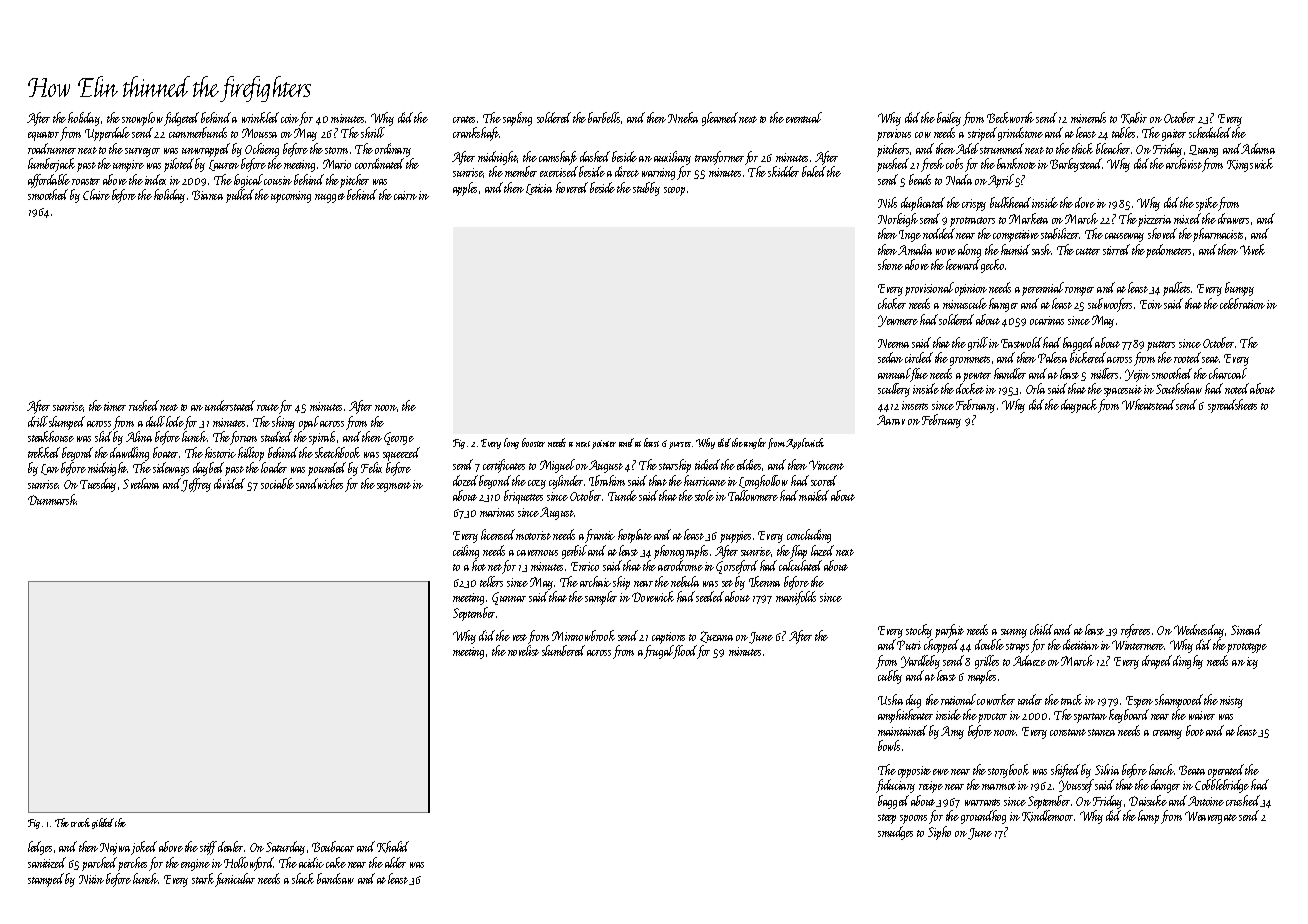  What do you see at coordinates (533, 442) in the screenshot?
I see `booster` at bounding box center [533, 442].
